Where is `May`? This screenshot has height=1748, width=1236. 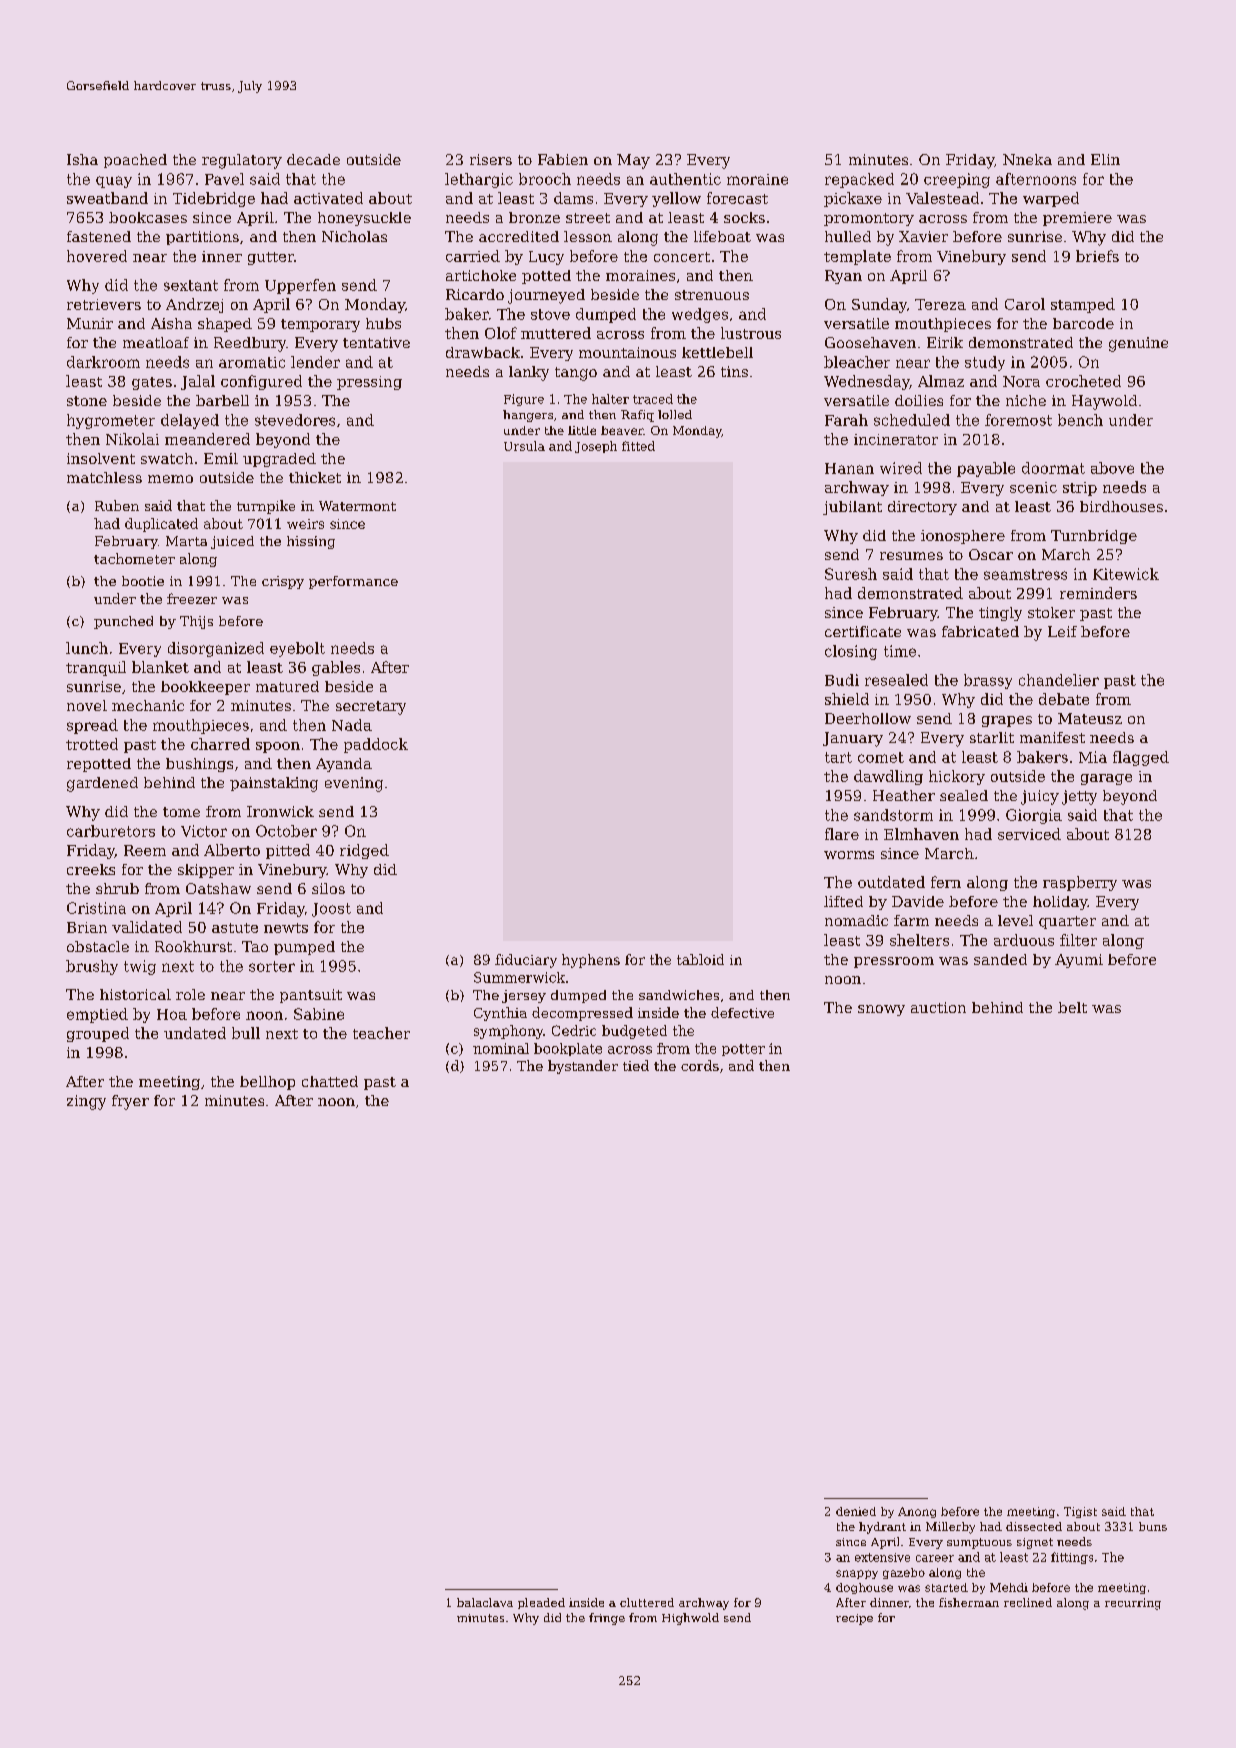
May is located at coordinates (633, 161).
